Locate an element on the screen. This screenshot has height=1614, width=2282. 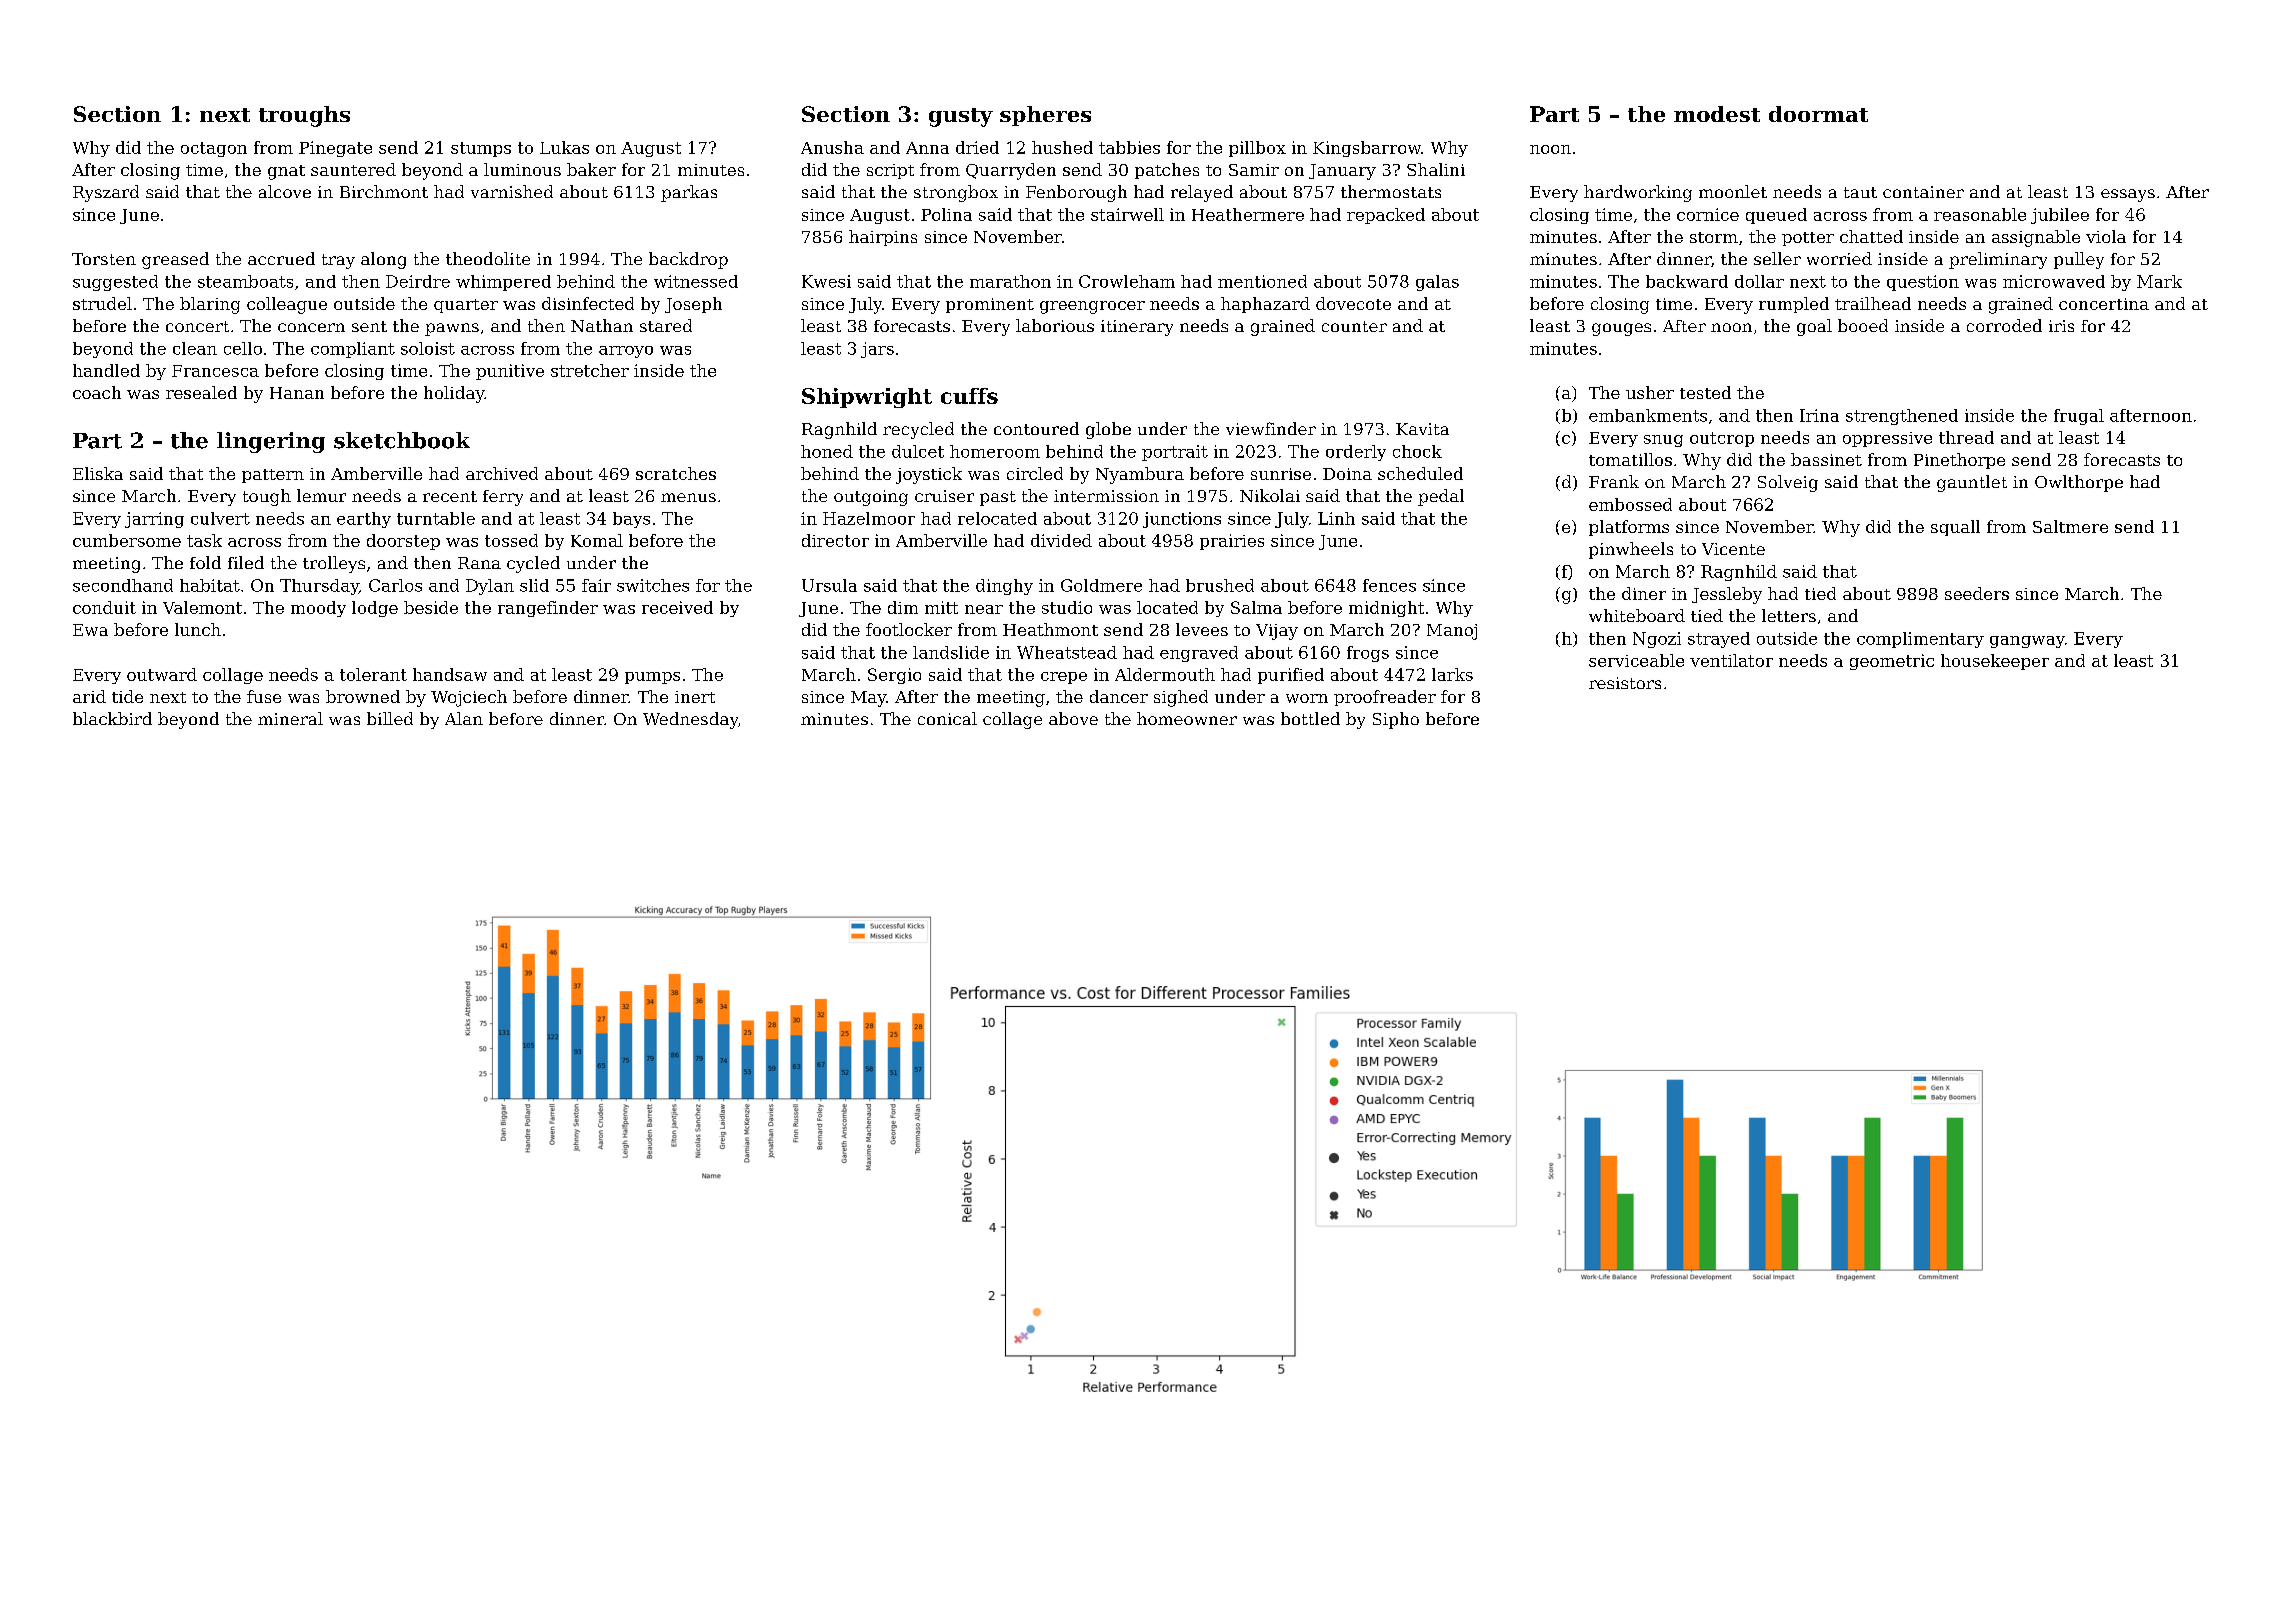
lunch is located at coordinates (198, 629).
